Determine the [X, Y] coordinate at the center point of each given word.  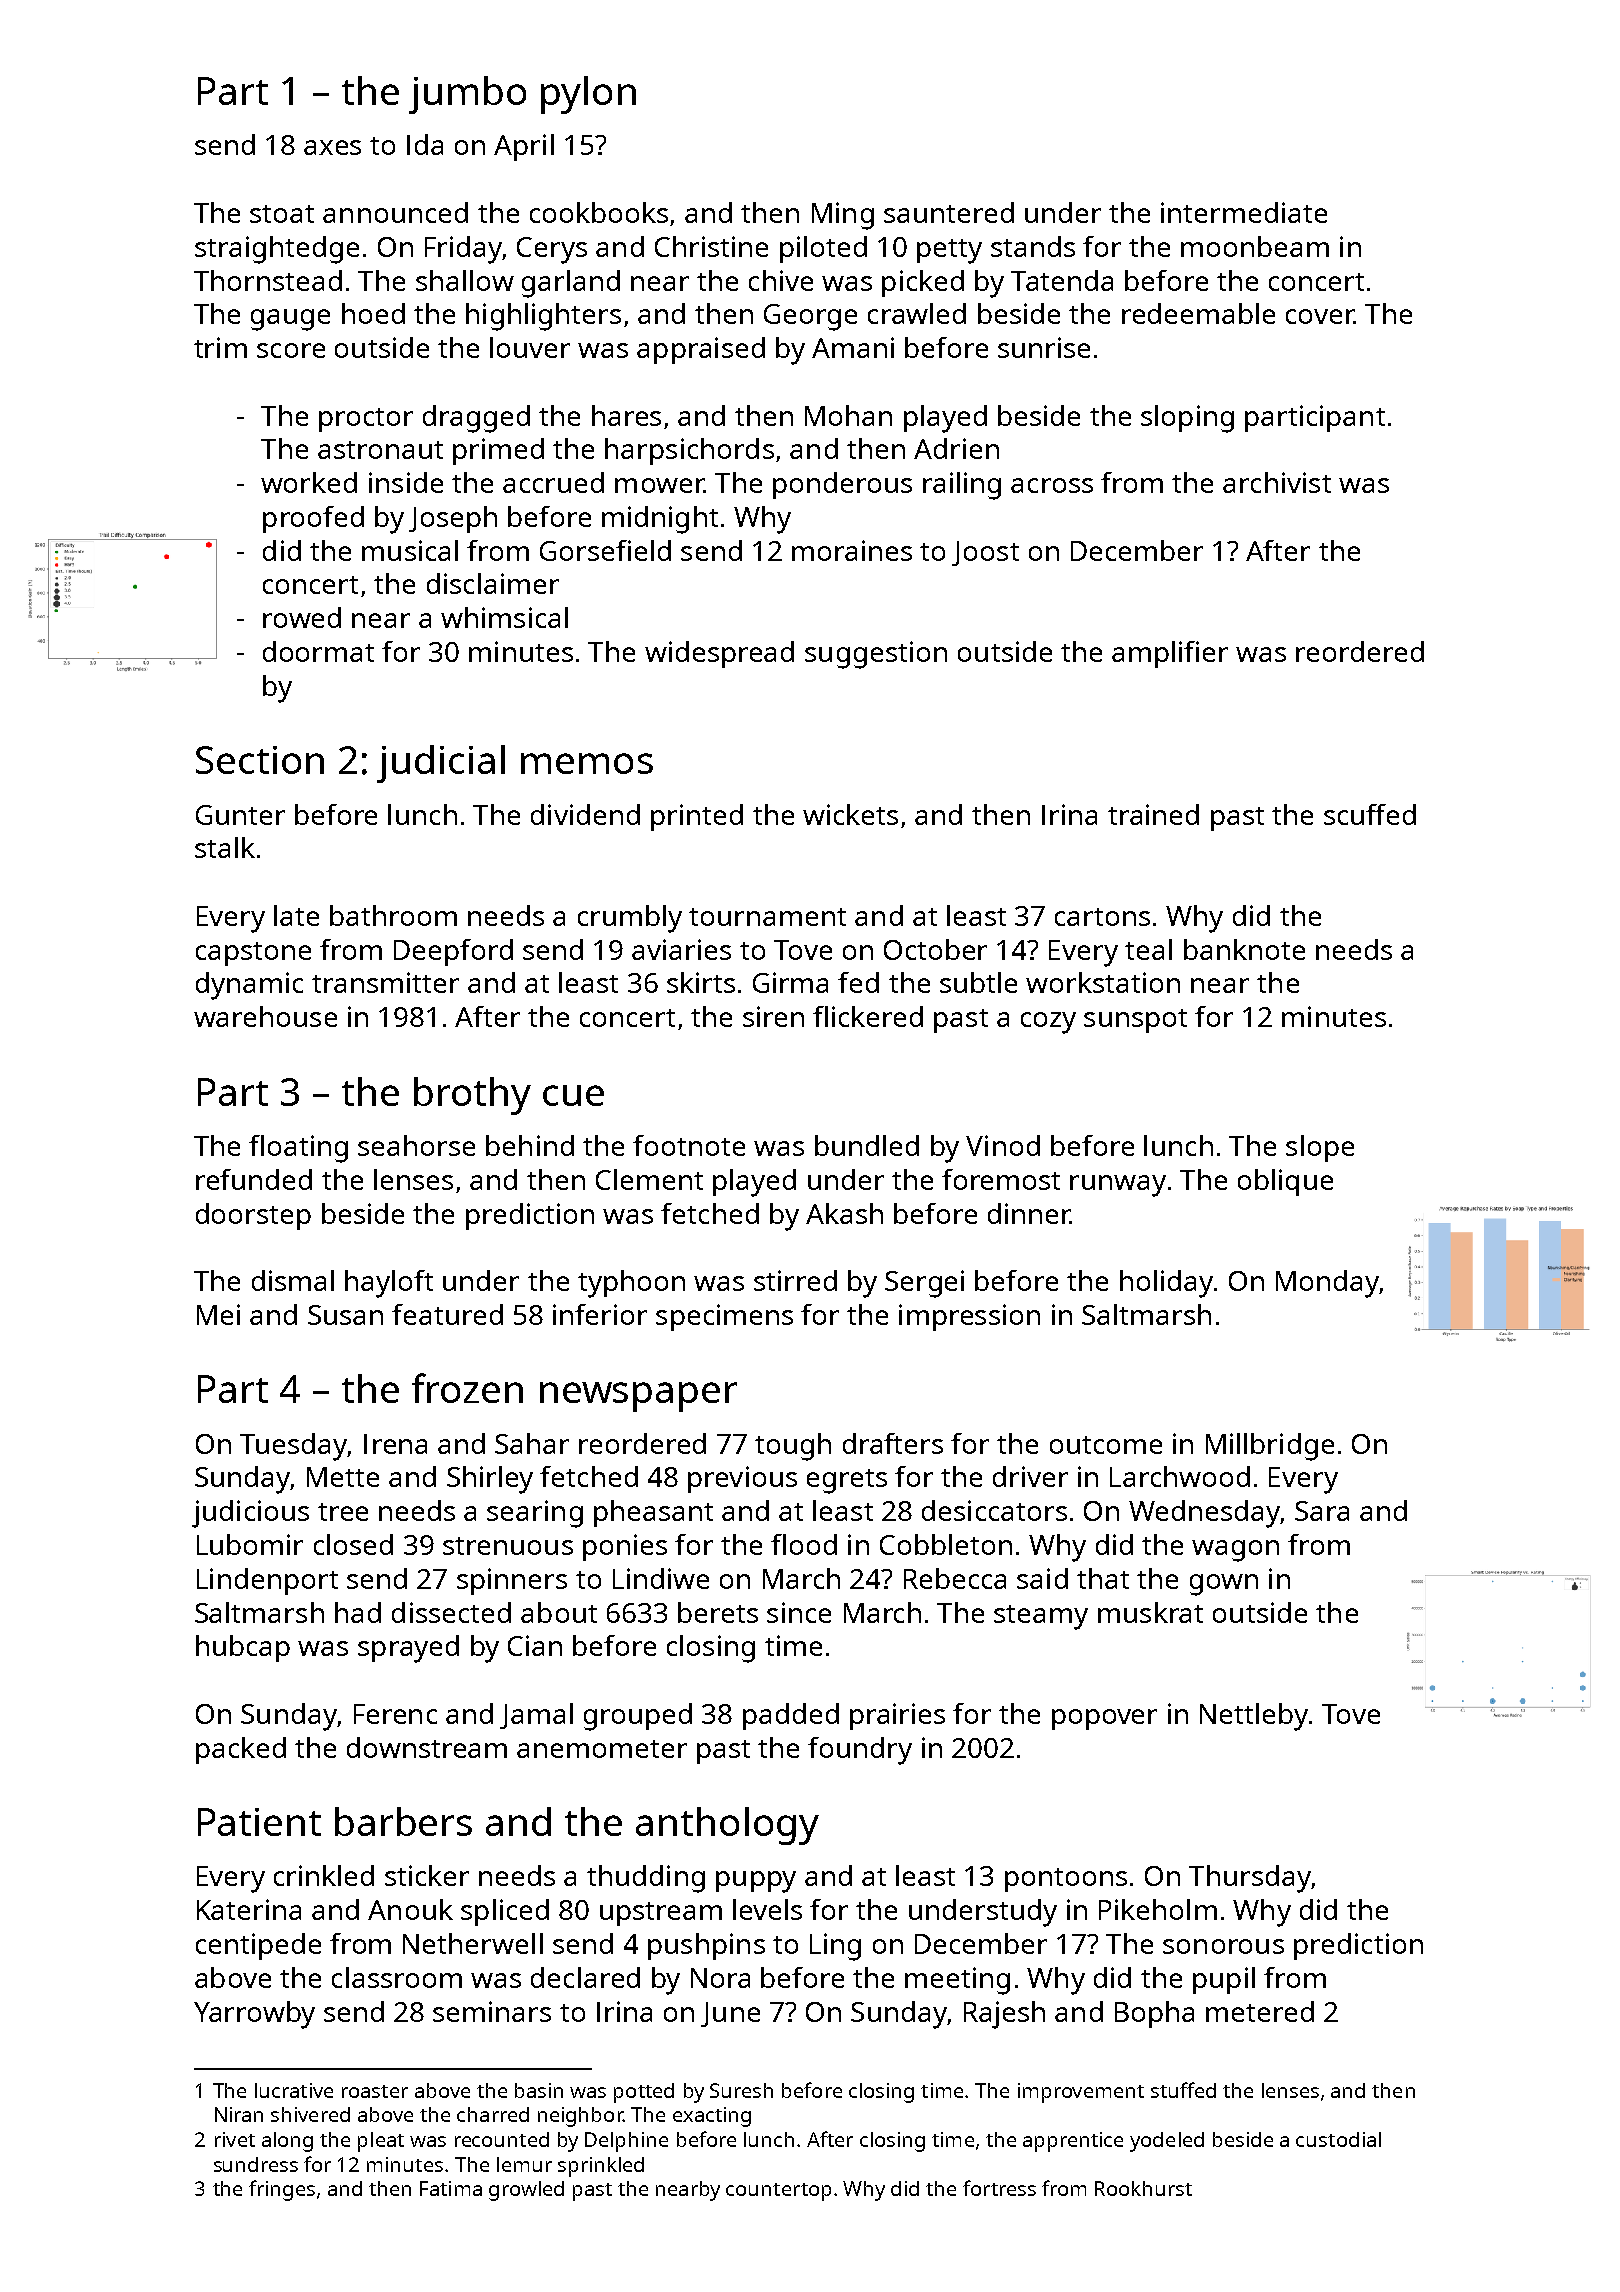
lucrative [294, 2090]
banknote [1244, 949]
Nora [720, 1978]
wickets [850, 814]
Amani [853, 347]
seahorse [416, 1145]
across [1052, 485]
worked [309, 482]
